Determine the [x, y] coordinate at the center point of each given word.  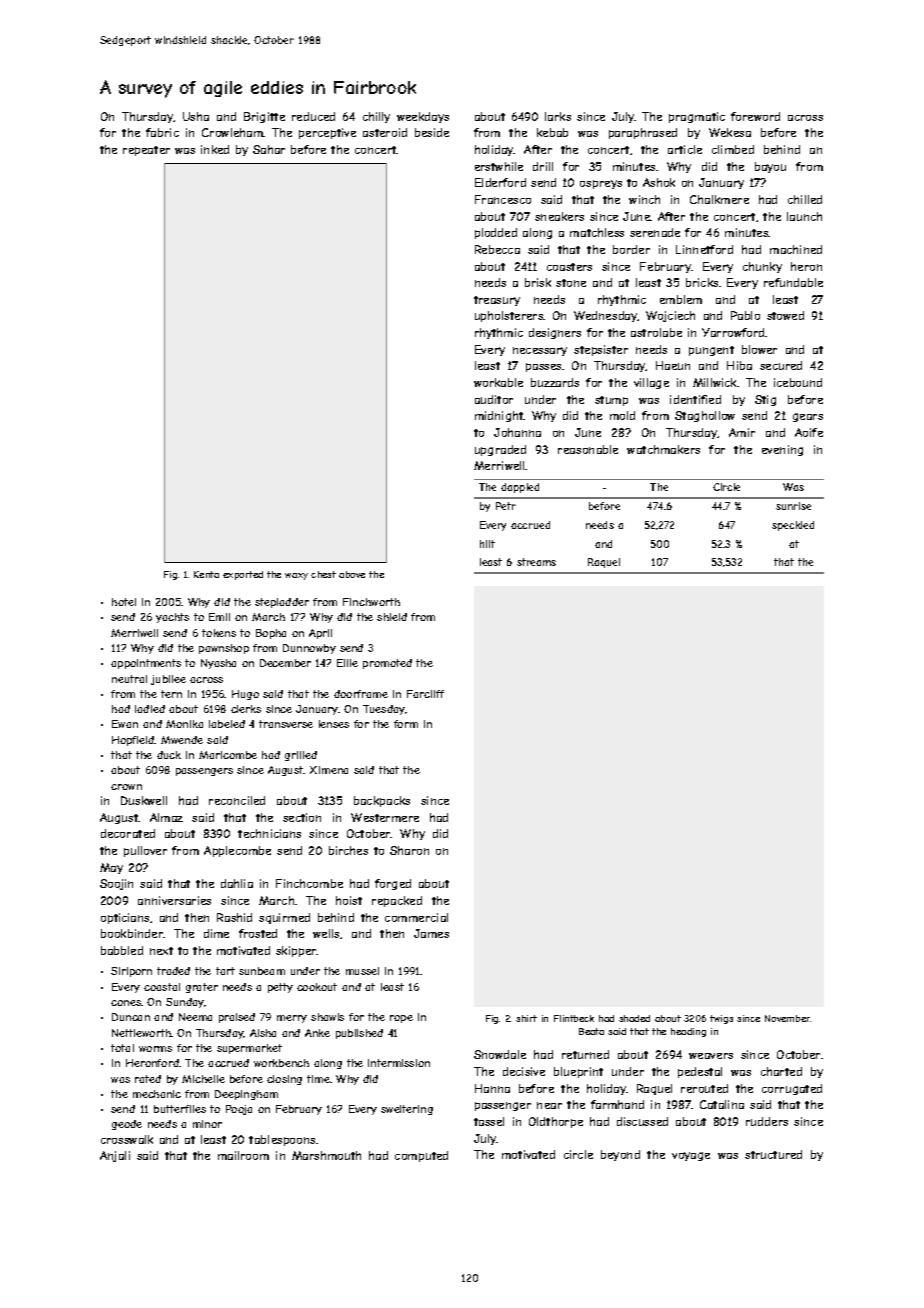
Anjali [115, 1156]
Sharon [409, 850]
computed [421, 1156]
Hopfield [133, 741]
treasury [497, 301]
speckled [793, 526]
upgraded [500, 450]
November [788, 1018]
